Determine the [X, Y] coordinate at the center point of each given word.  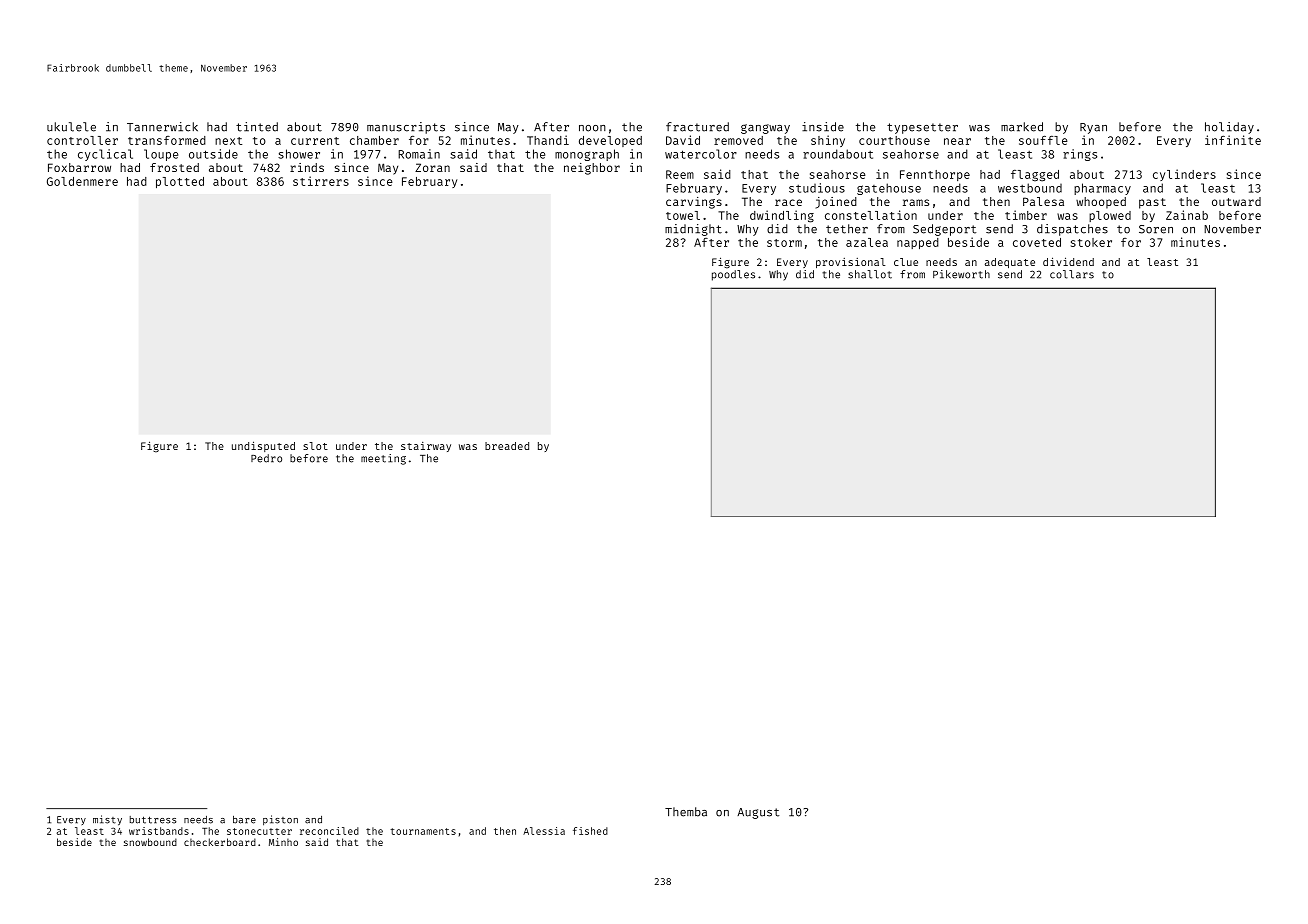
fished [590, 831]
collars [1072, 274]
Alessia [544, 831]
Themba [686, 812]
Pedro [266, 458]
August [758, 813]
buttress [153, 820]
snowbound [150, 842]
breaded [507, 446]
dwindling [782, 216]
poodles [733, 275]
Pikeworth [961, 274]
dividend [1068, 261]
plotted [180, 182]
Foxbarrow [79, 167]
